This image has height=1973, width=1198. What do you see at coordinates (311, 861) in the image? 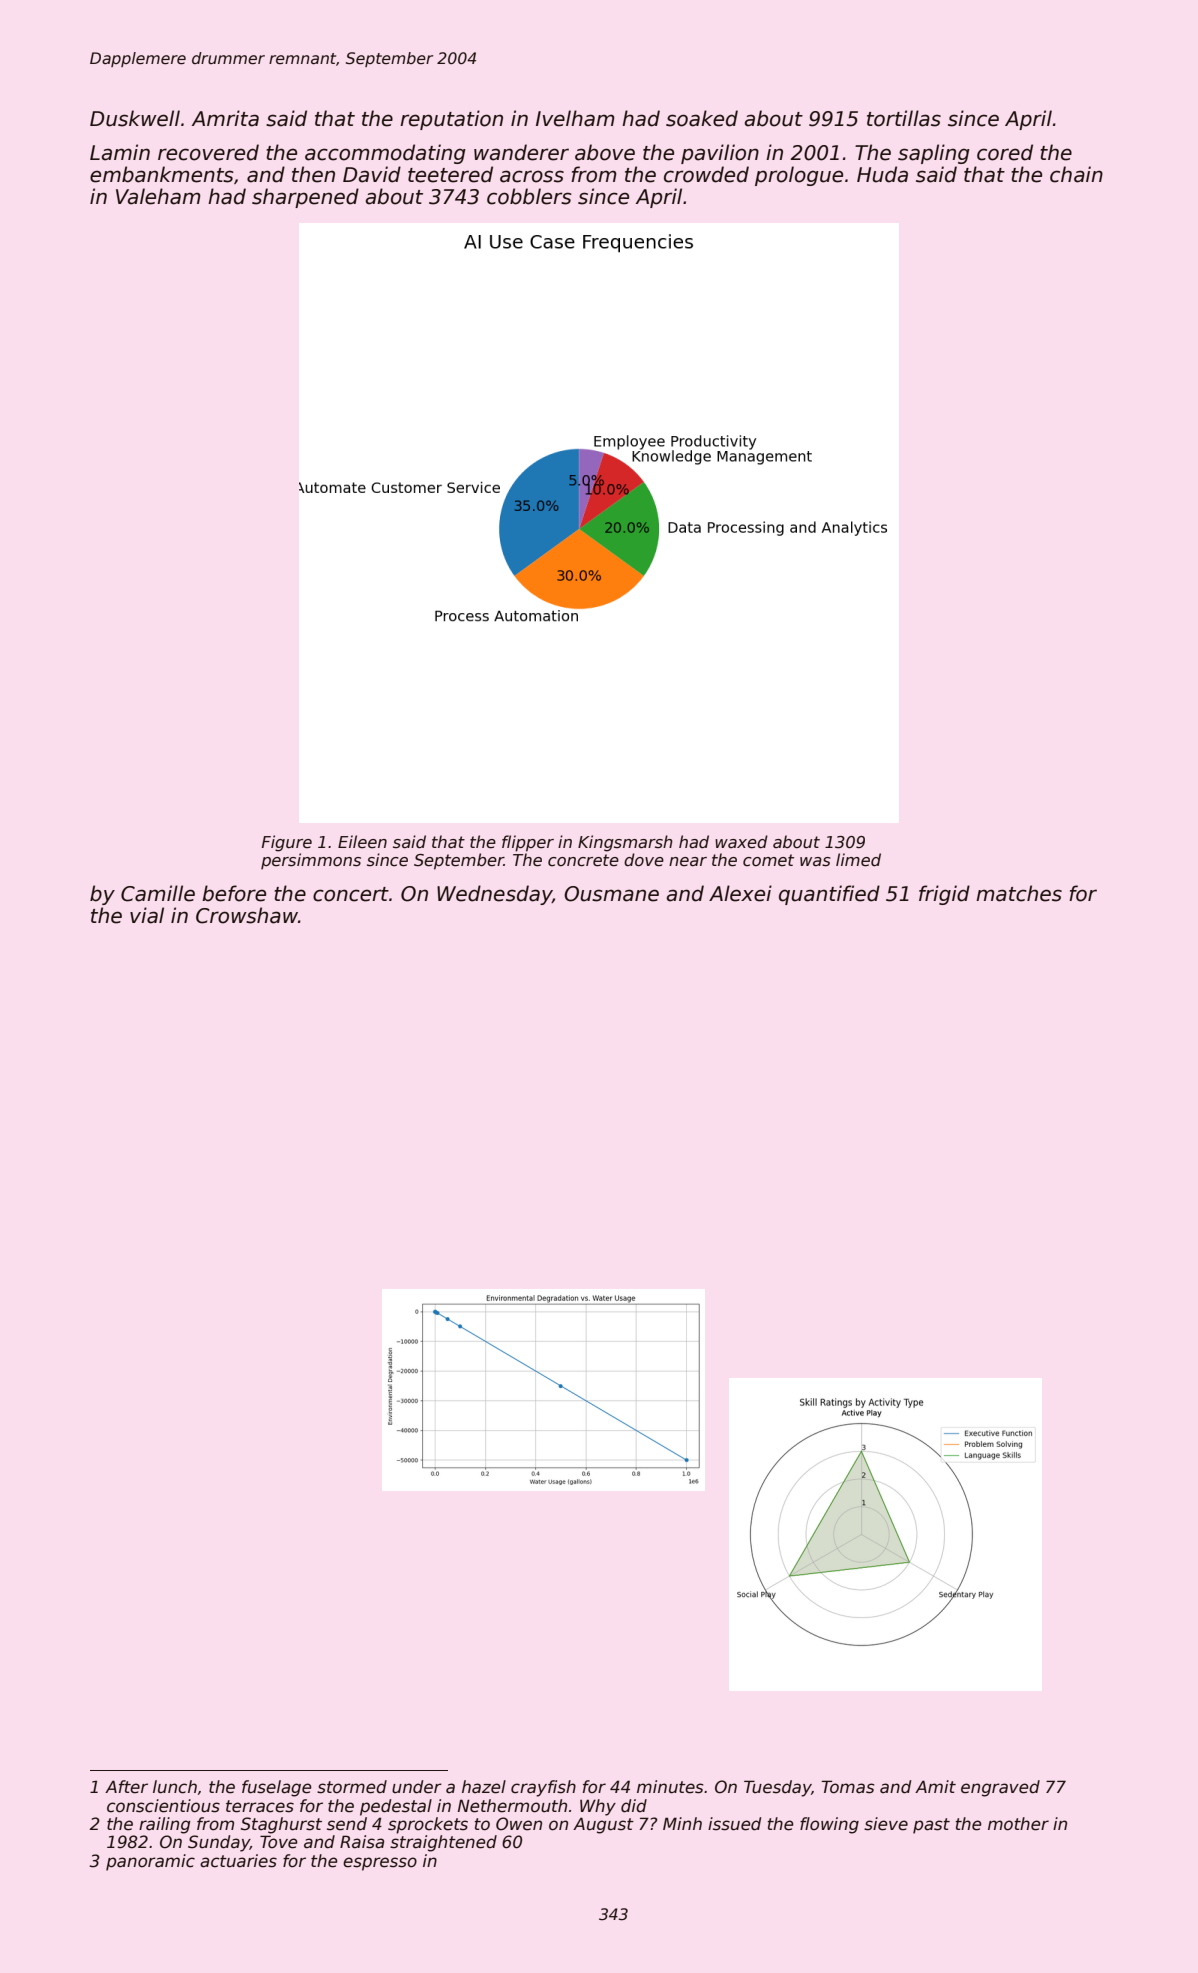
I see `persimmons` at bounding box center [311, 861].
